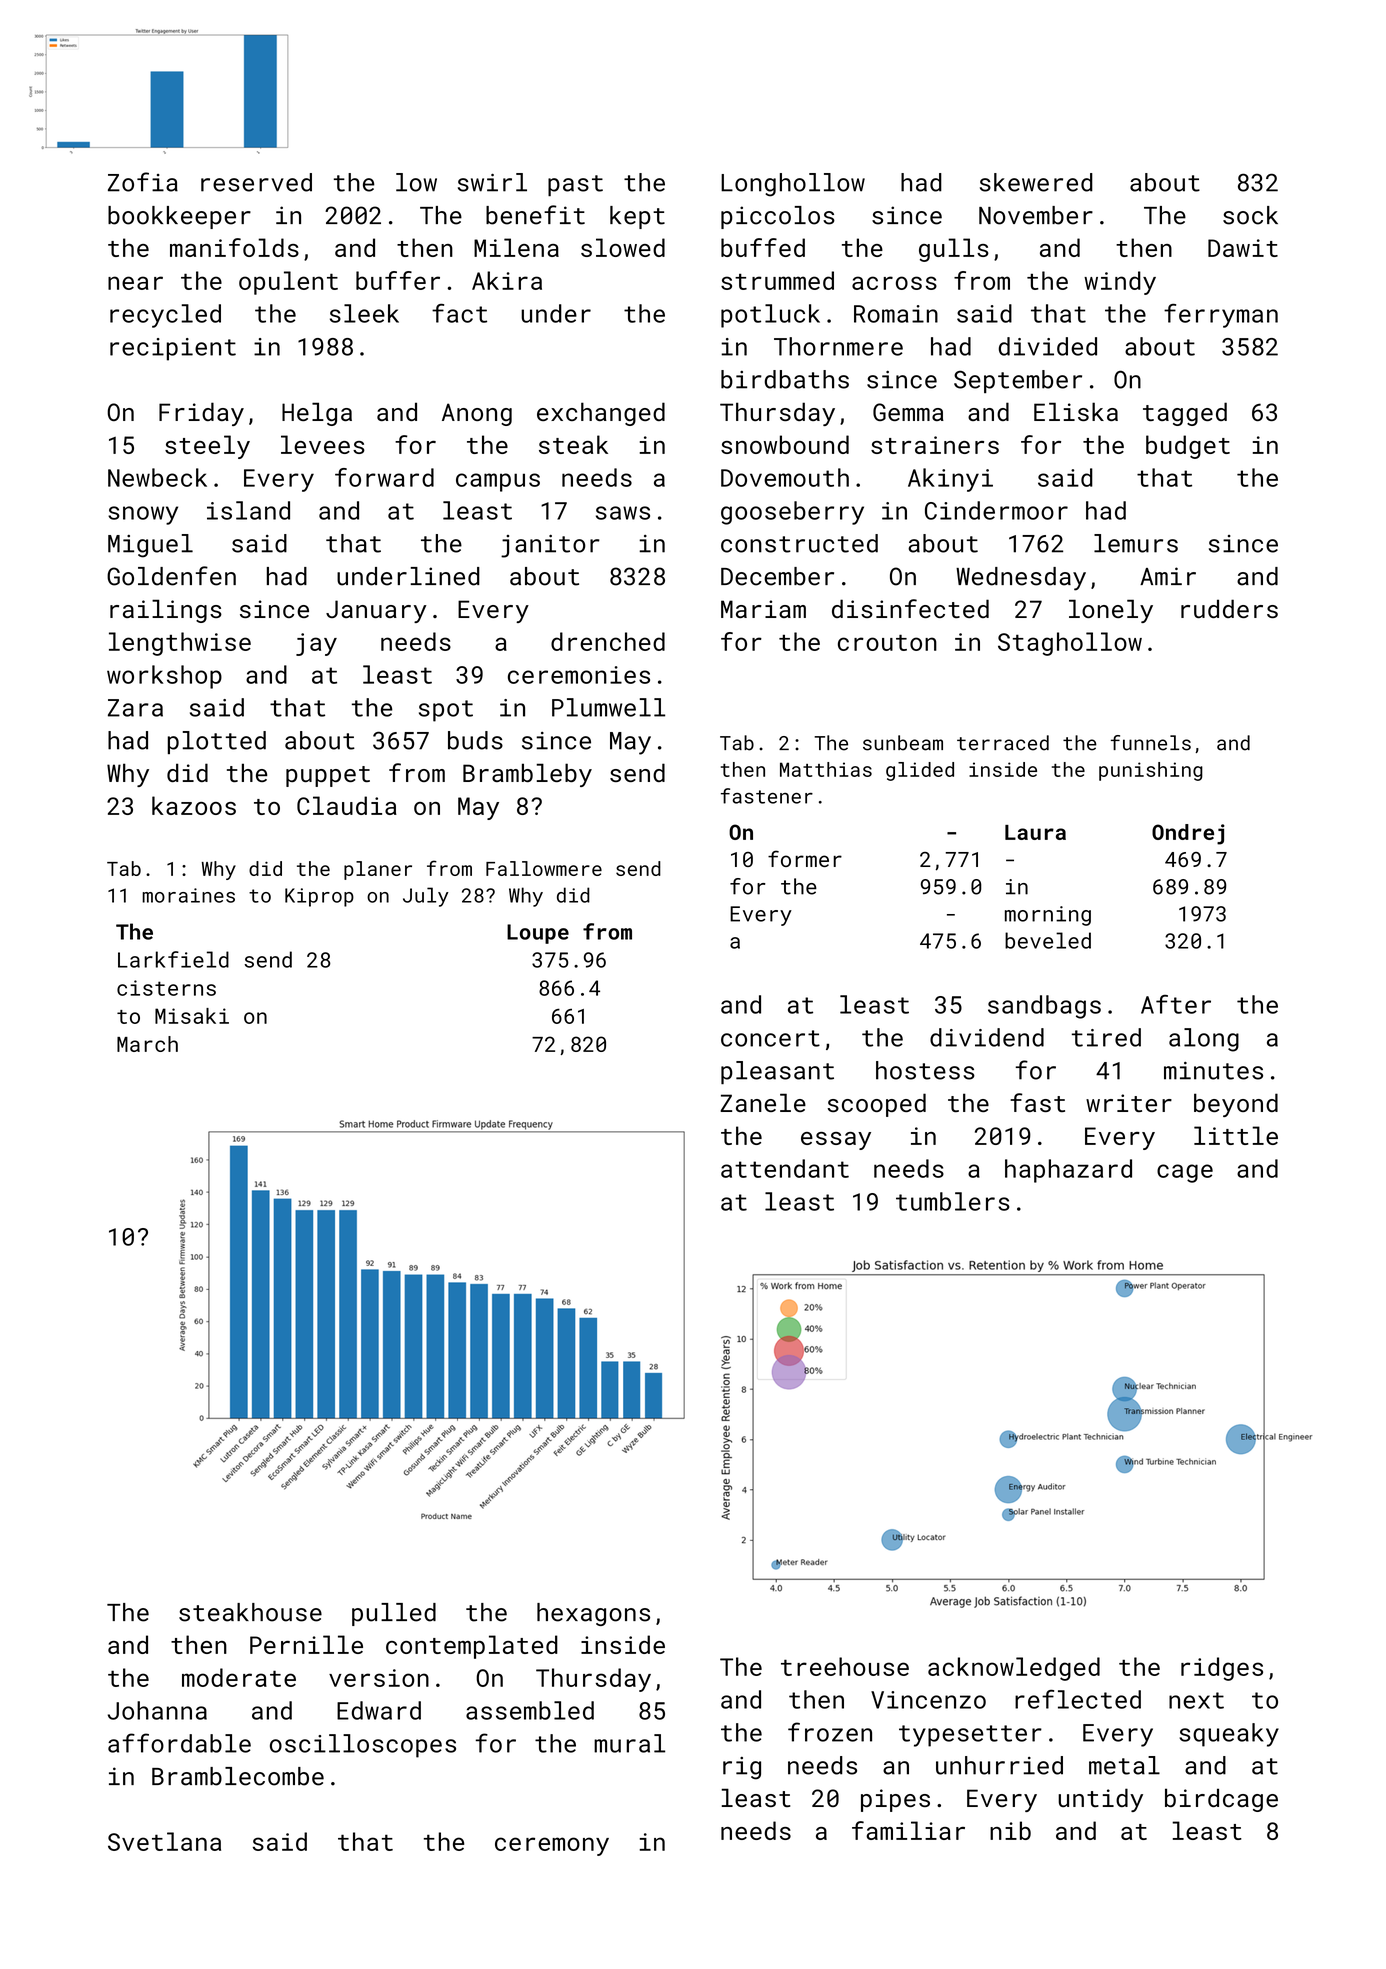 Image resolution: width=1386 pixels, height=1969 pixels. Describe the element at coordinates (1035, 832) in the document. I see `Laura` at that location.
